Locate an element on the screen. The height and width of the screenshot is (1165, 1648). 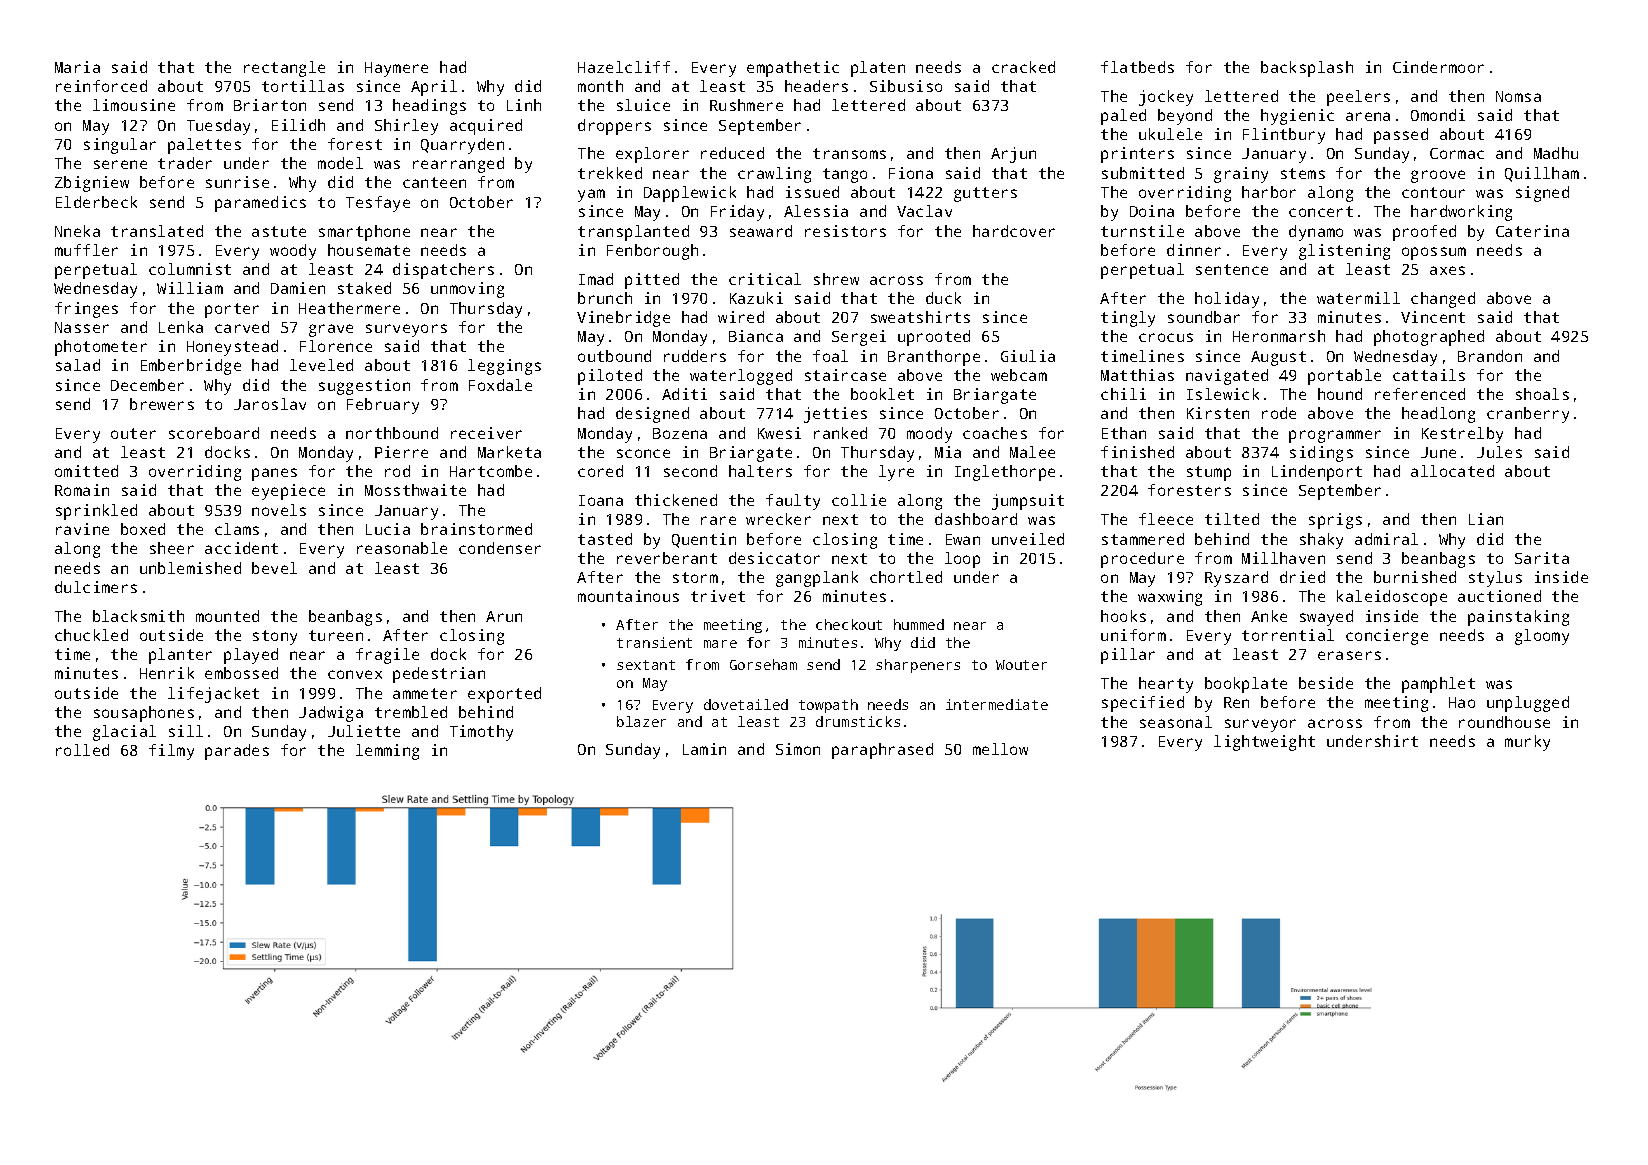
Kestrelby is located at coordinates (1462, 435).
